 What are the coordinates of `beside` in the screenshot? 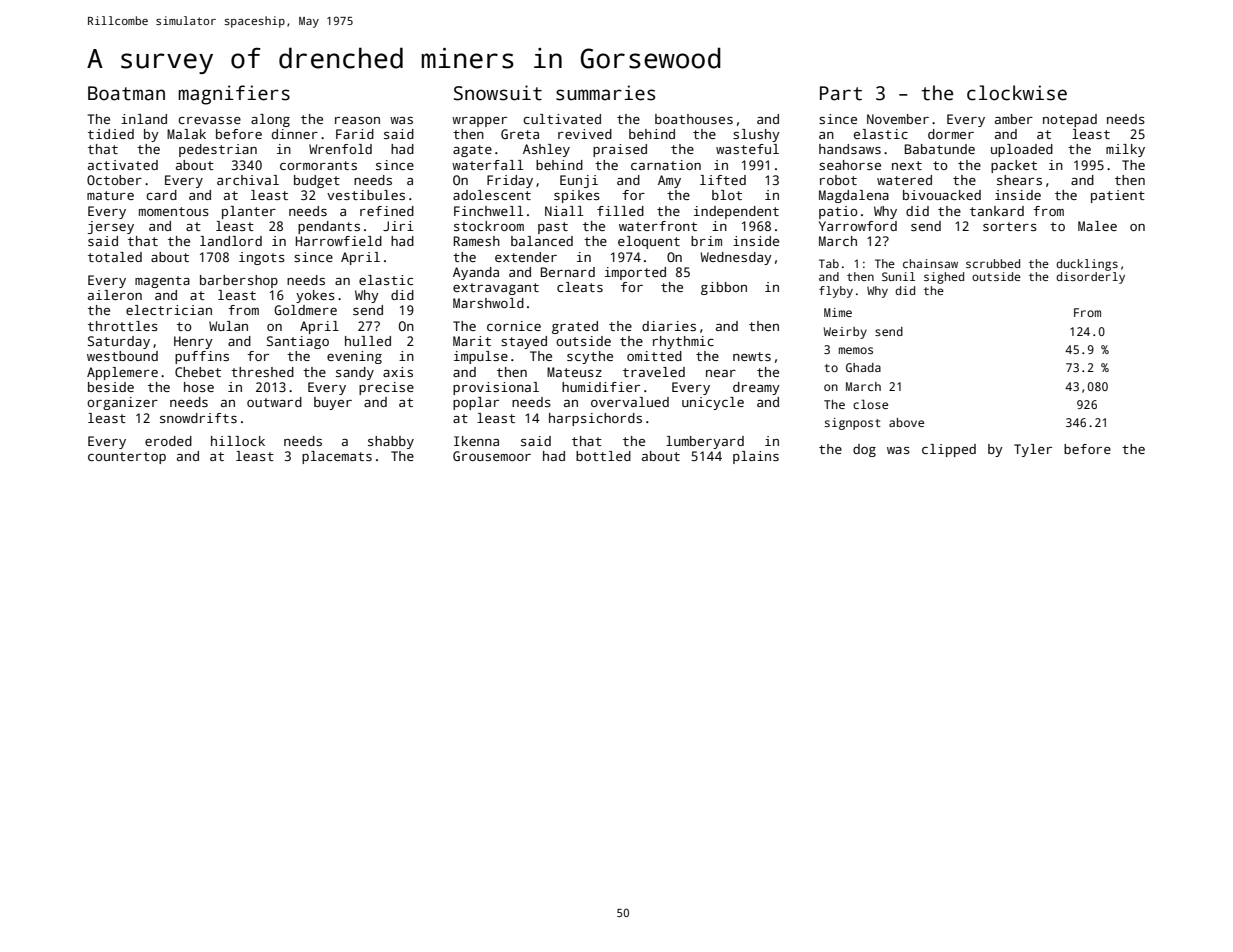 It's located at (111, 387).
